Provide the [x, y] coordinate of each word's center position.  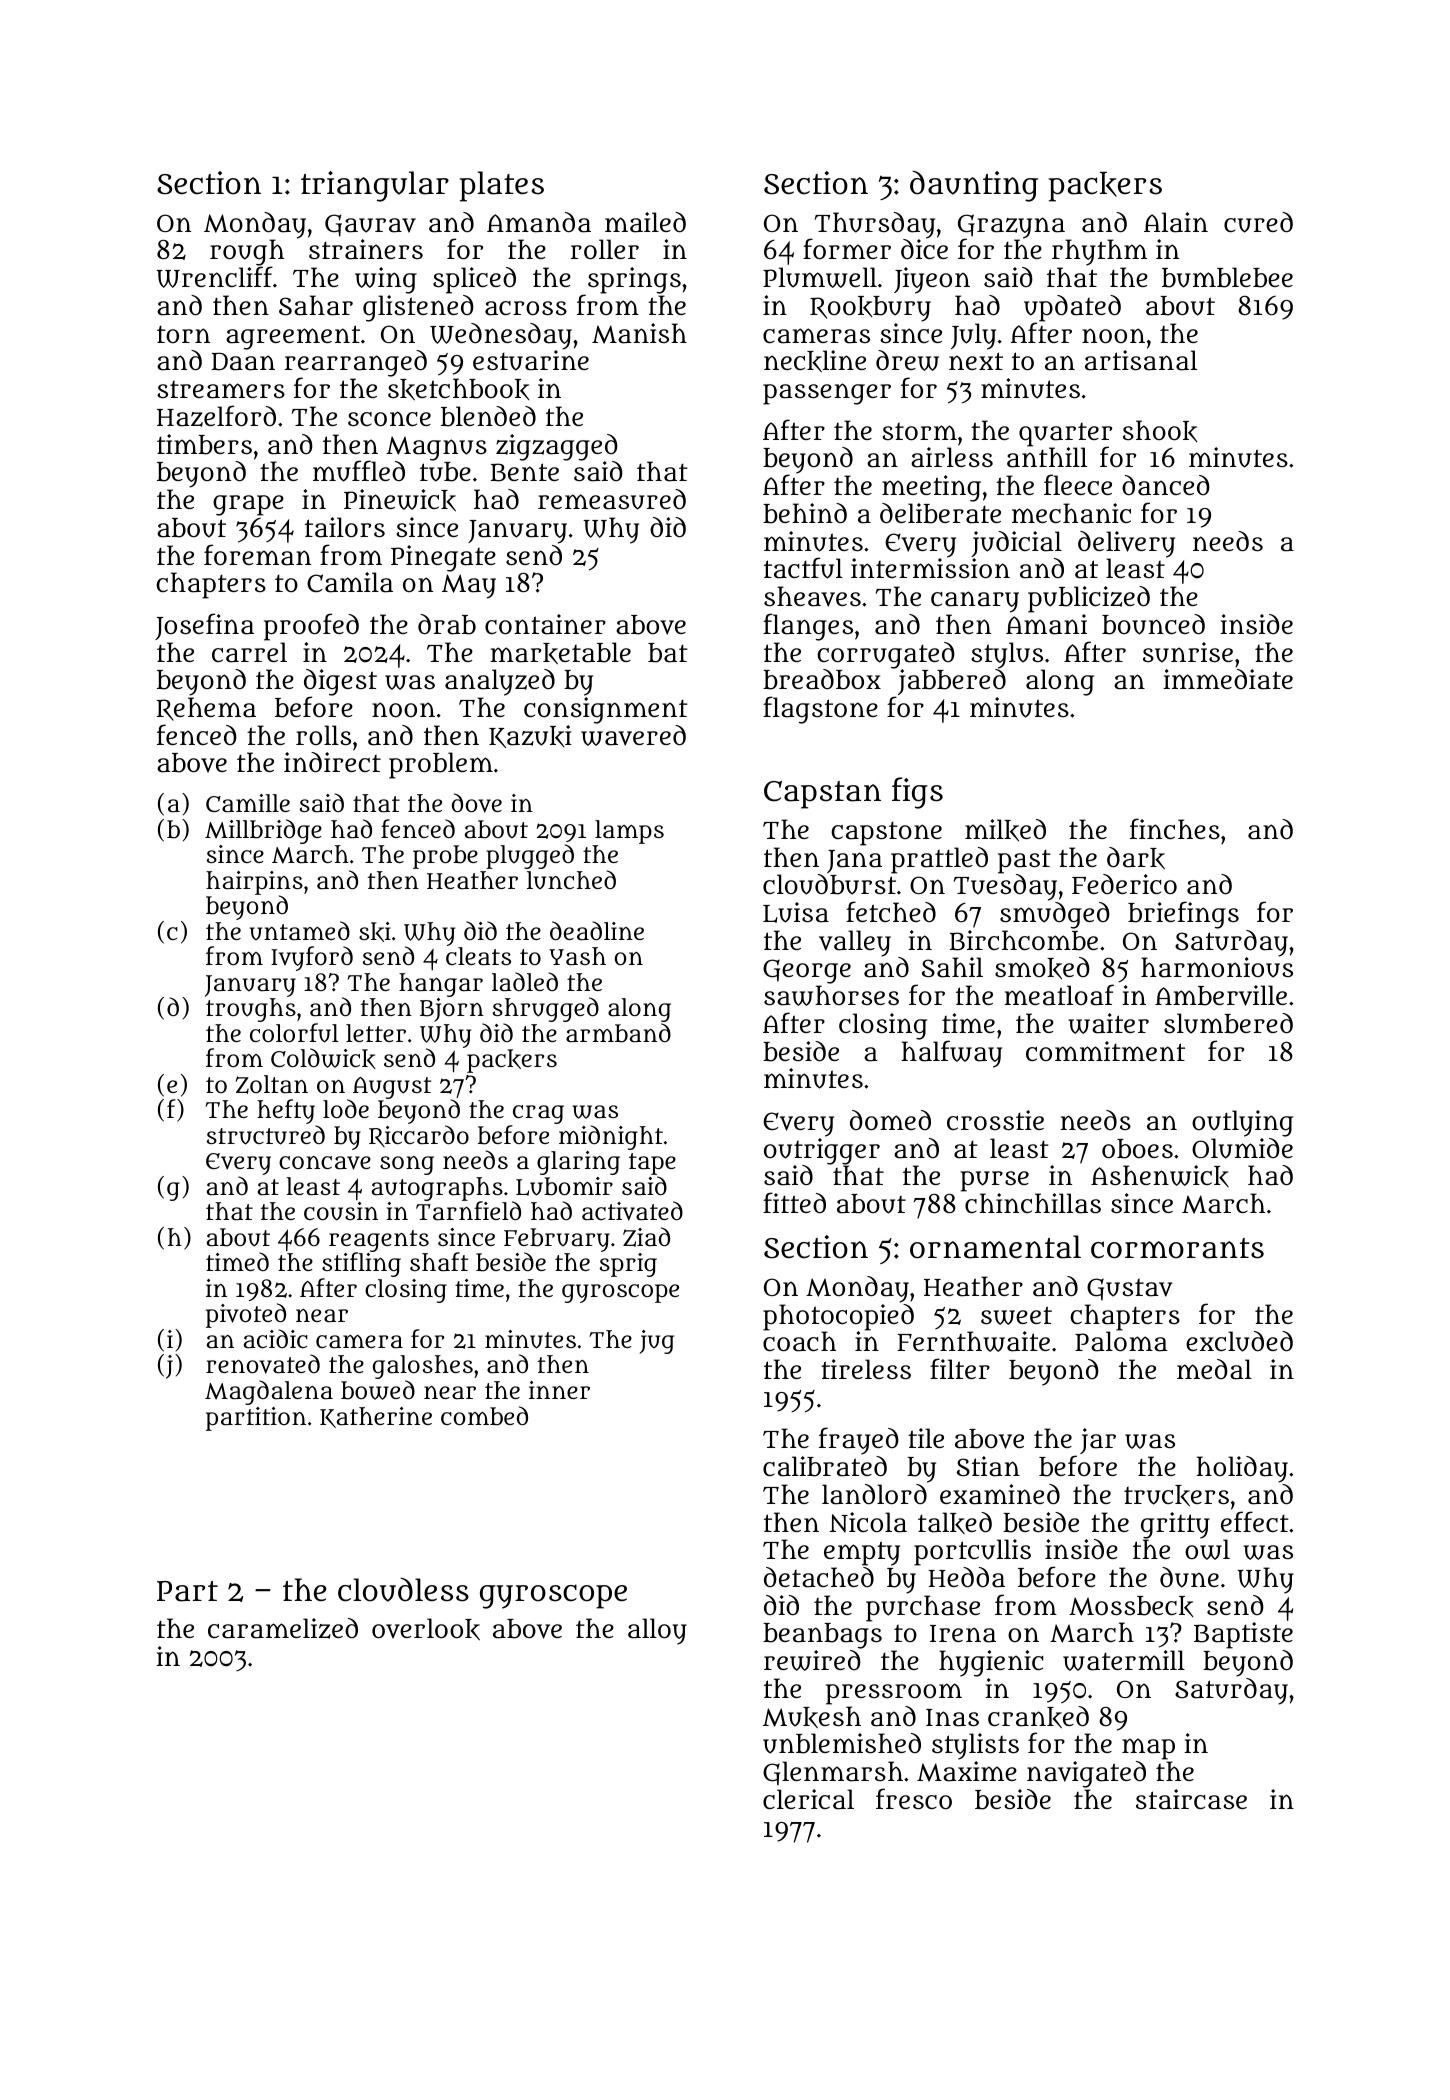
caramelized [283, 1628]
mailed [645, 222]
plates [501, 186]
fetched [891, 911]
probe [445, 857]
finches [1175, 828]
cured [1258, 222]
